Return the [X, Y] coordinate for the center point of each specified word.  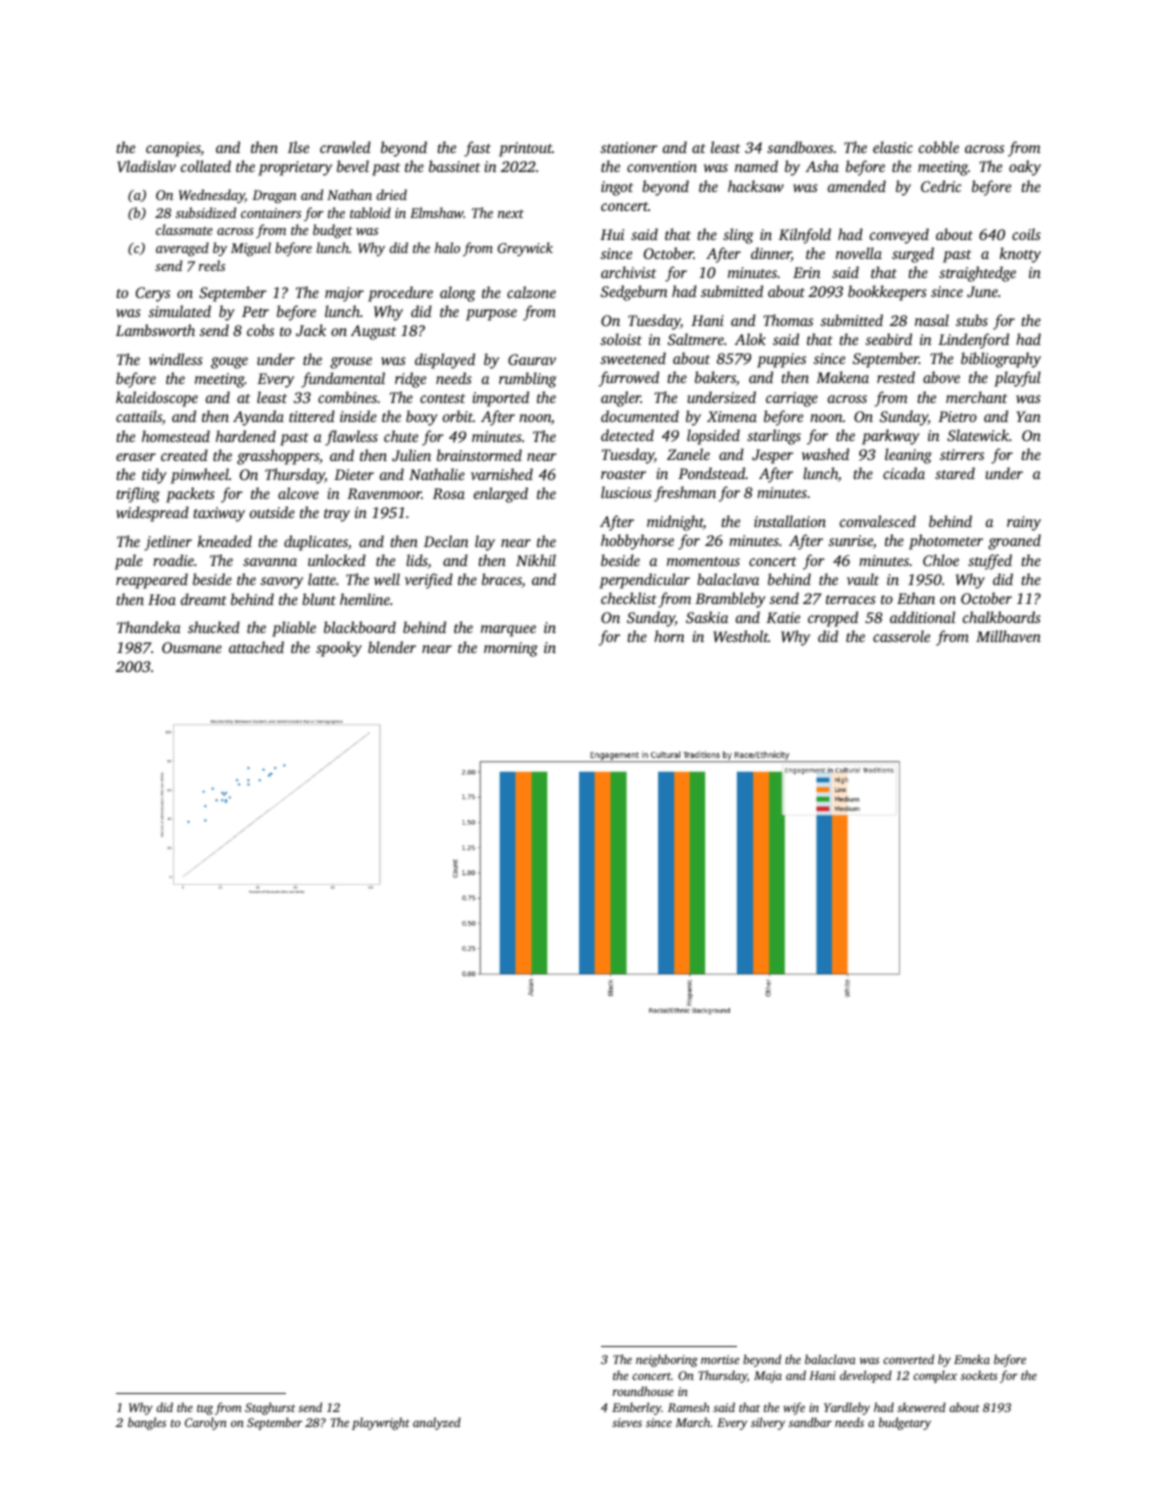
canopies [173, 149]
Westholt [741, 636]
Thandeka [149, 627]
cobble [939, 147]
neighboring [667, 1360]
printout [525, 149]
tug [205, 1410]
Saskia [707, 617]
